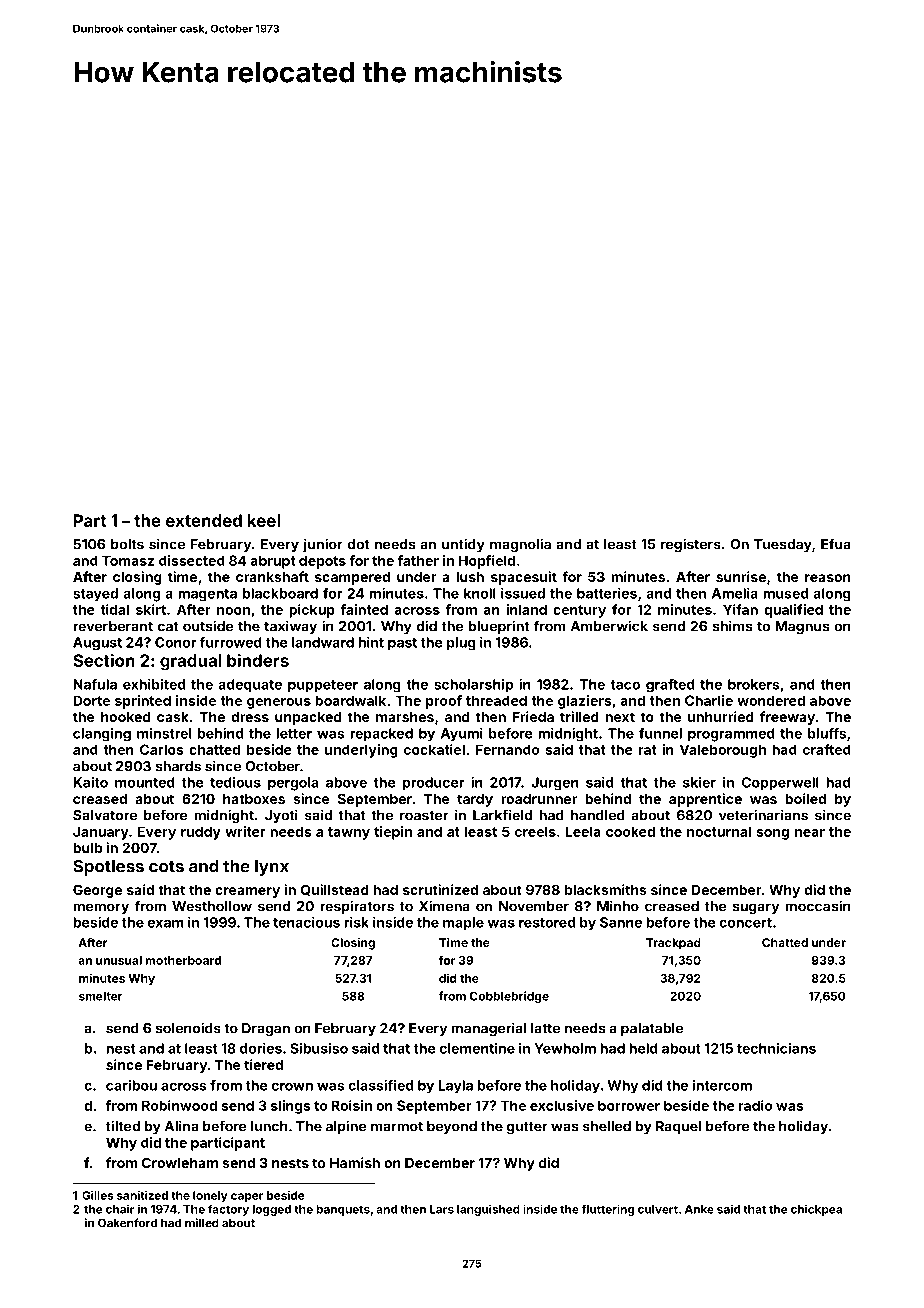  I want to click on dot, so click(358, 544).
